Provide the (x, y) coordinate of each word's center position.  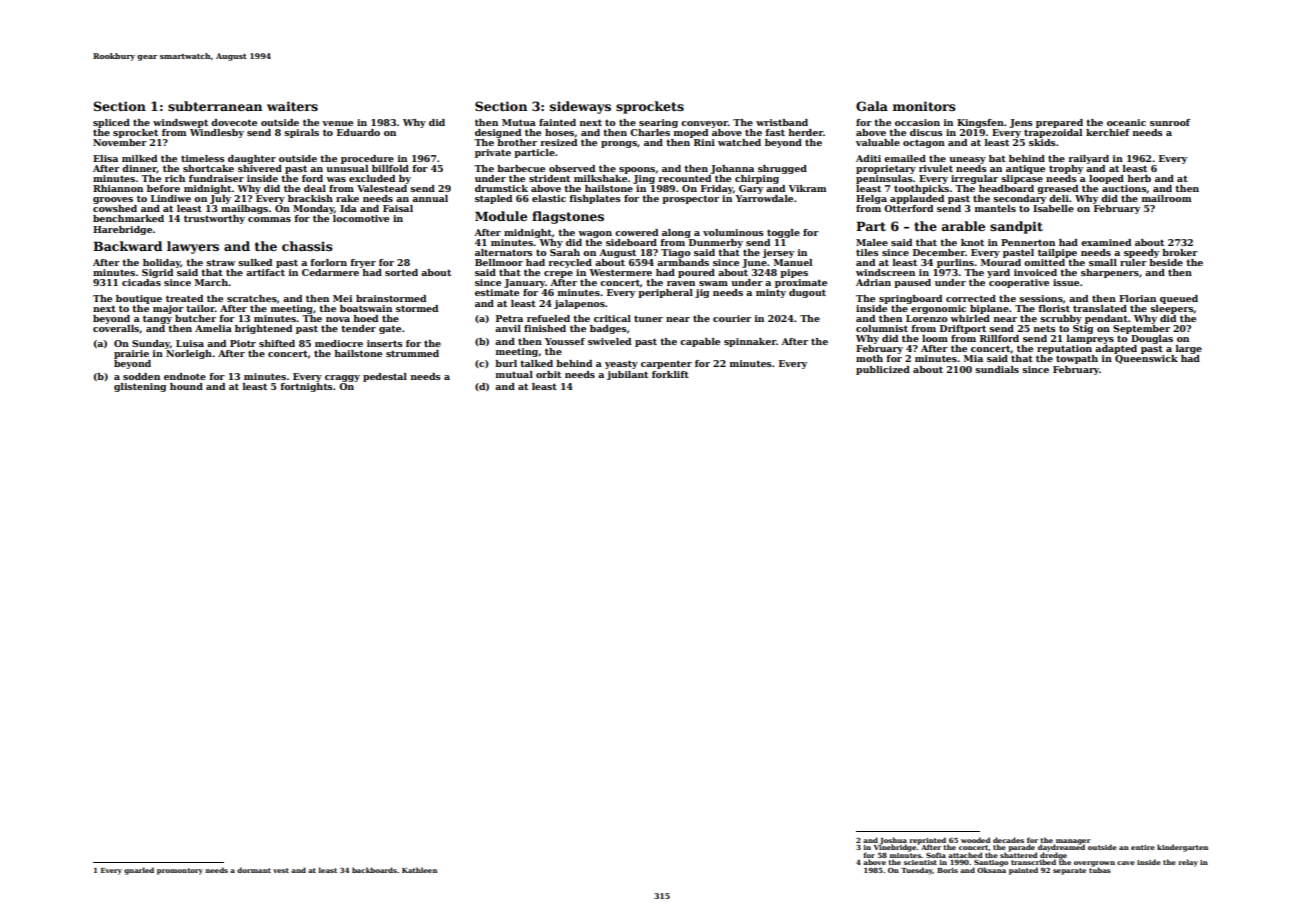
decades (1008, 840)
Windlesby (217, 133)
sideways (580, 107)
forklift (670, 374)
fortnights (306, 387)
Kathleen (419, 870)
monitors (924, 106)
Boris (947, 870)
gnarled (139, 871)
